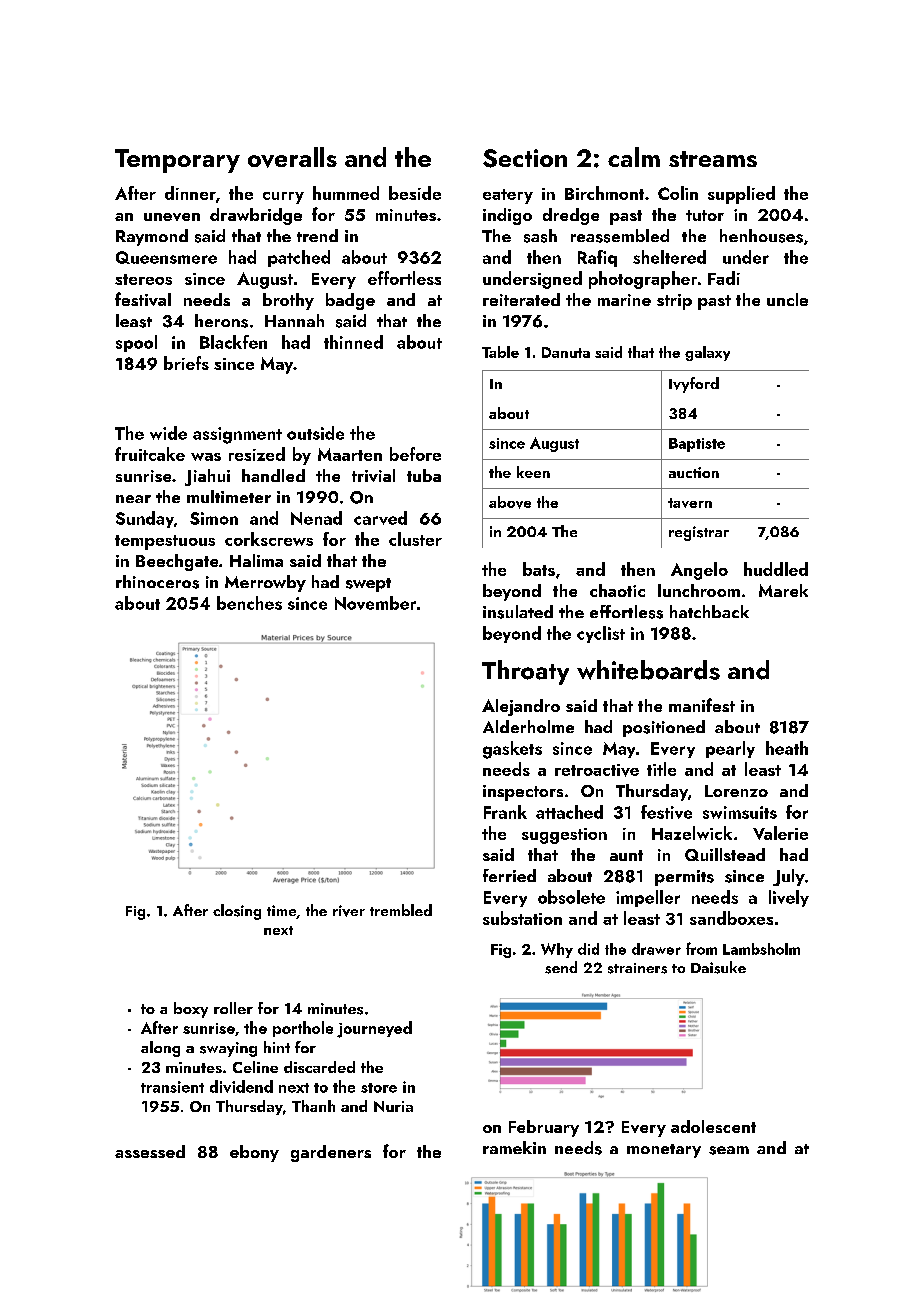  Describe the element at coordinates (172, 217) in the screenshot. I see `uneven` at that location.
